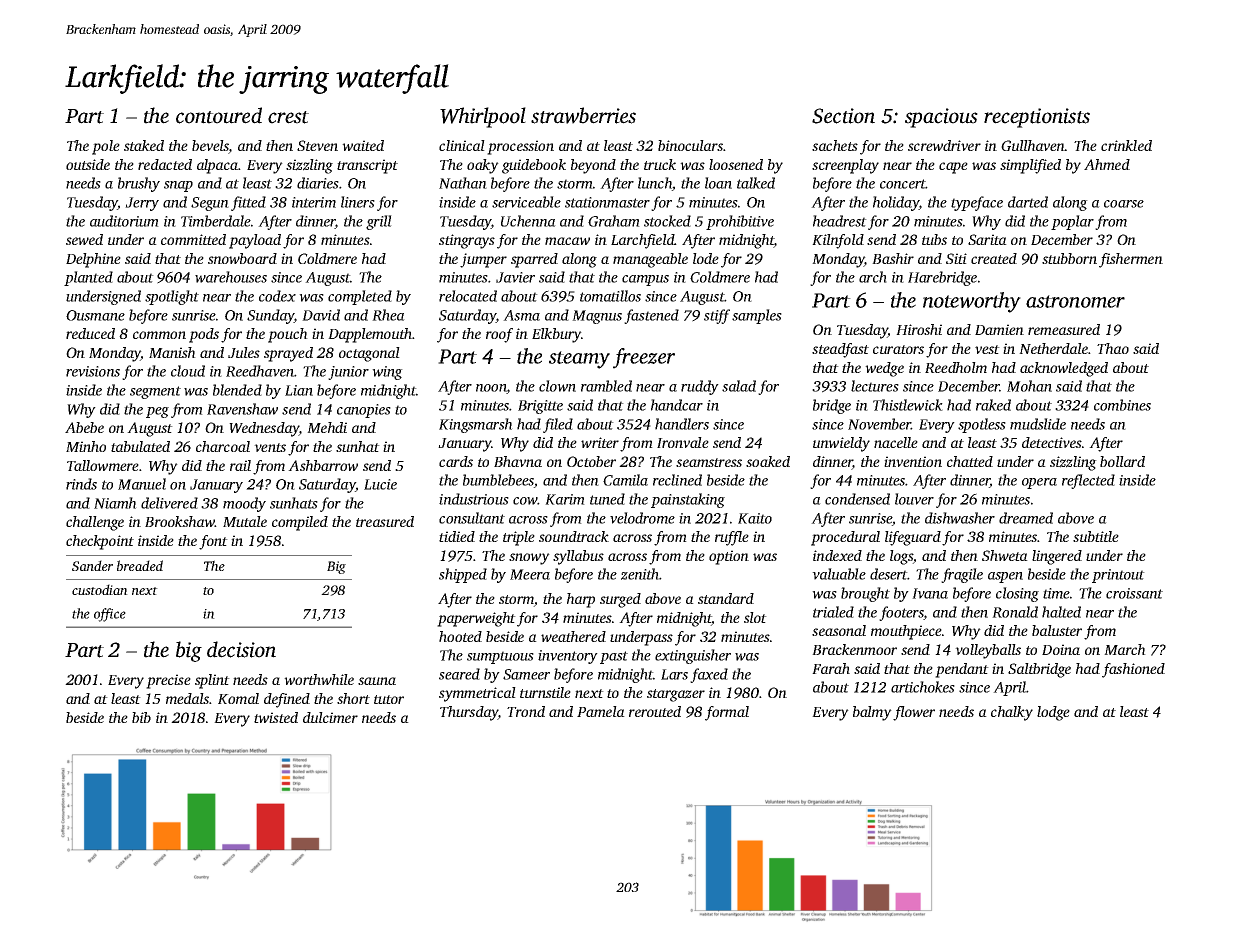 The width and height of the image is (1233, 952). Describe the element at coordinates (1124, 204) in the image. I see `coarse` at that location.
